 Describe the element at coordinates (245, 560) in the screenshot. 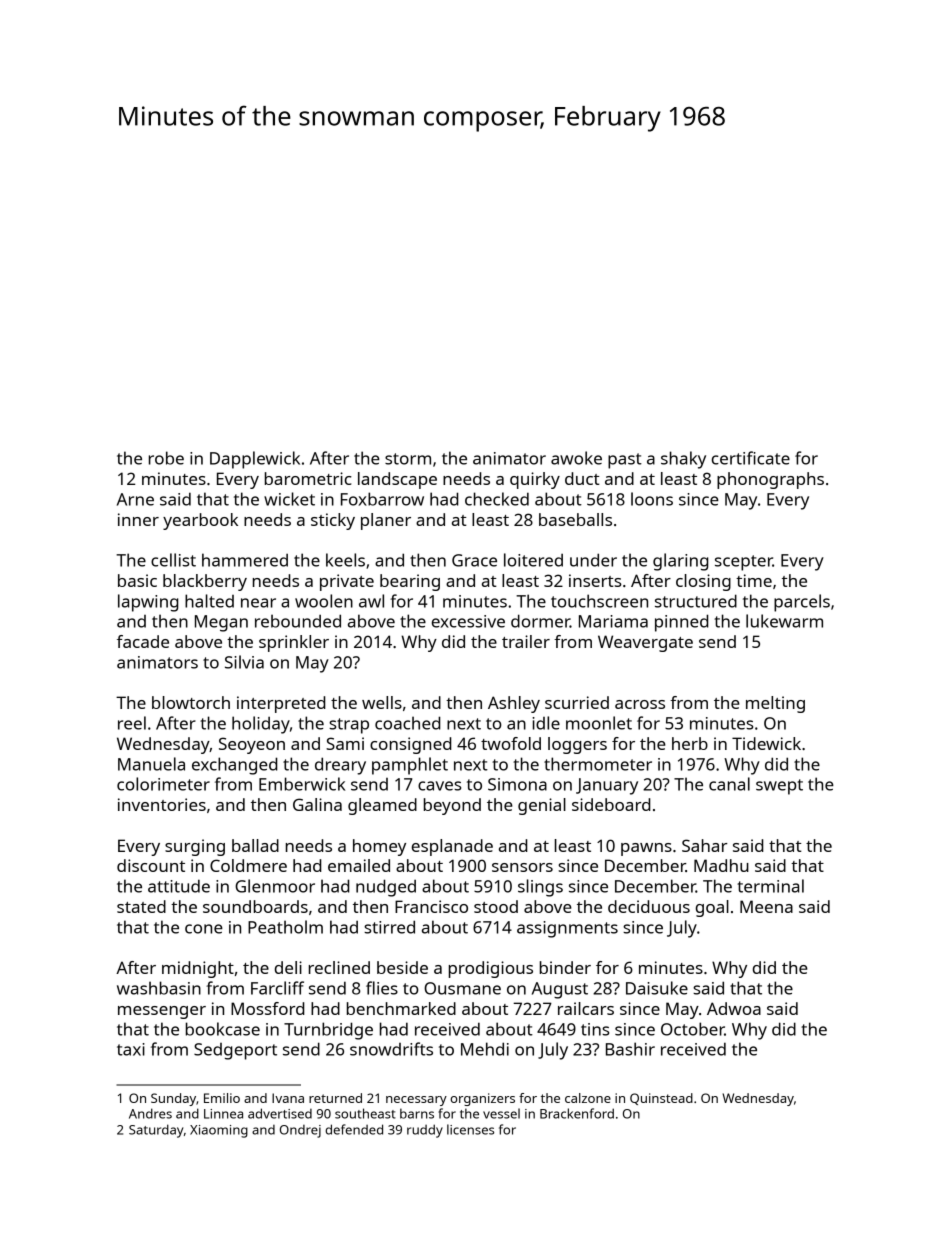

I see `hammered` at that location.
